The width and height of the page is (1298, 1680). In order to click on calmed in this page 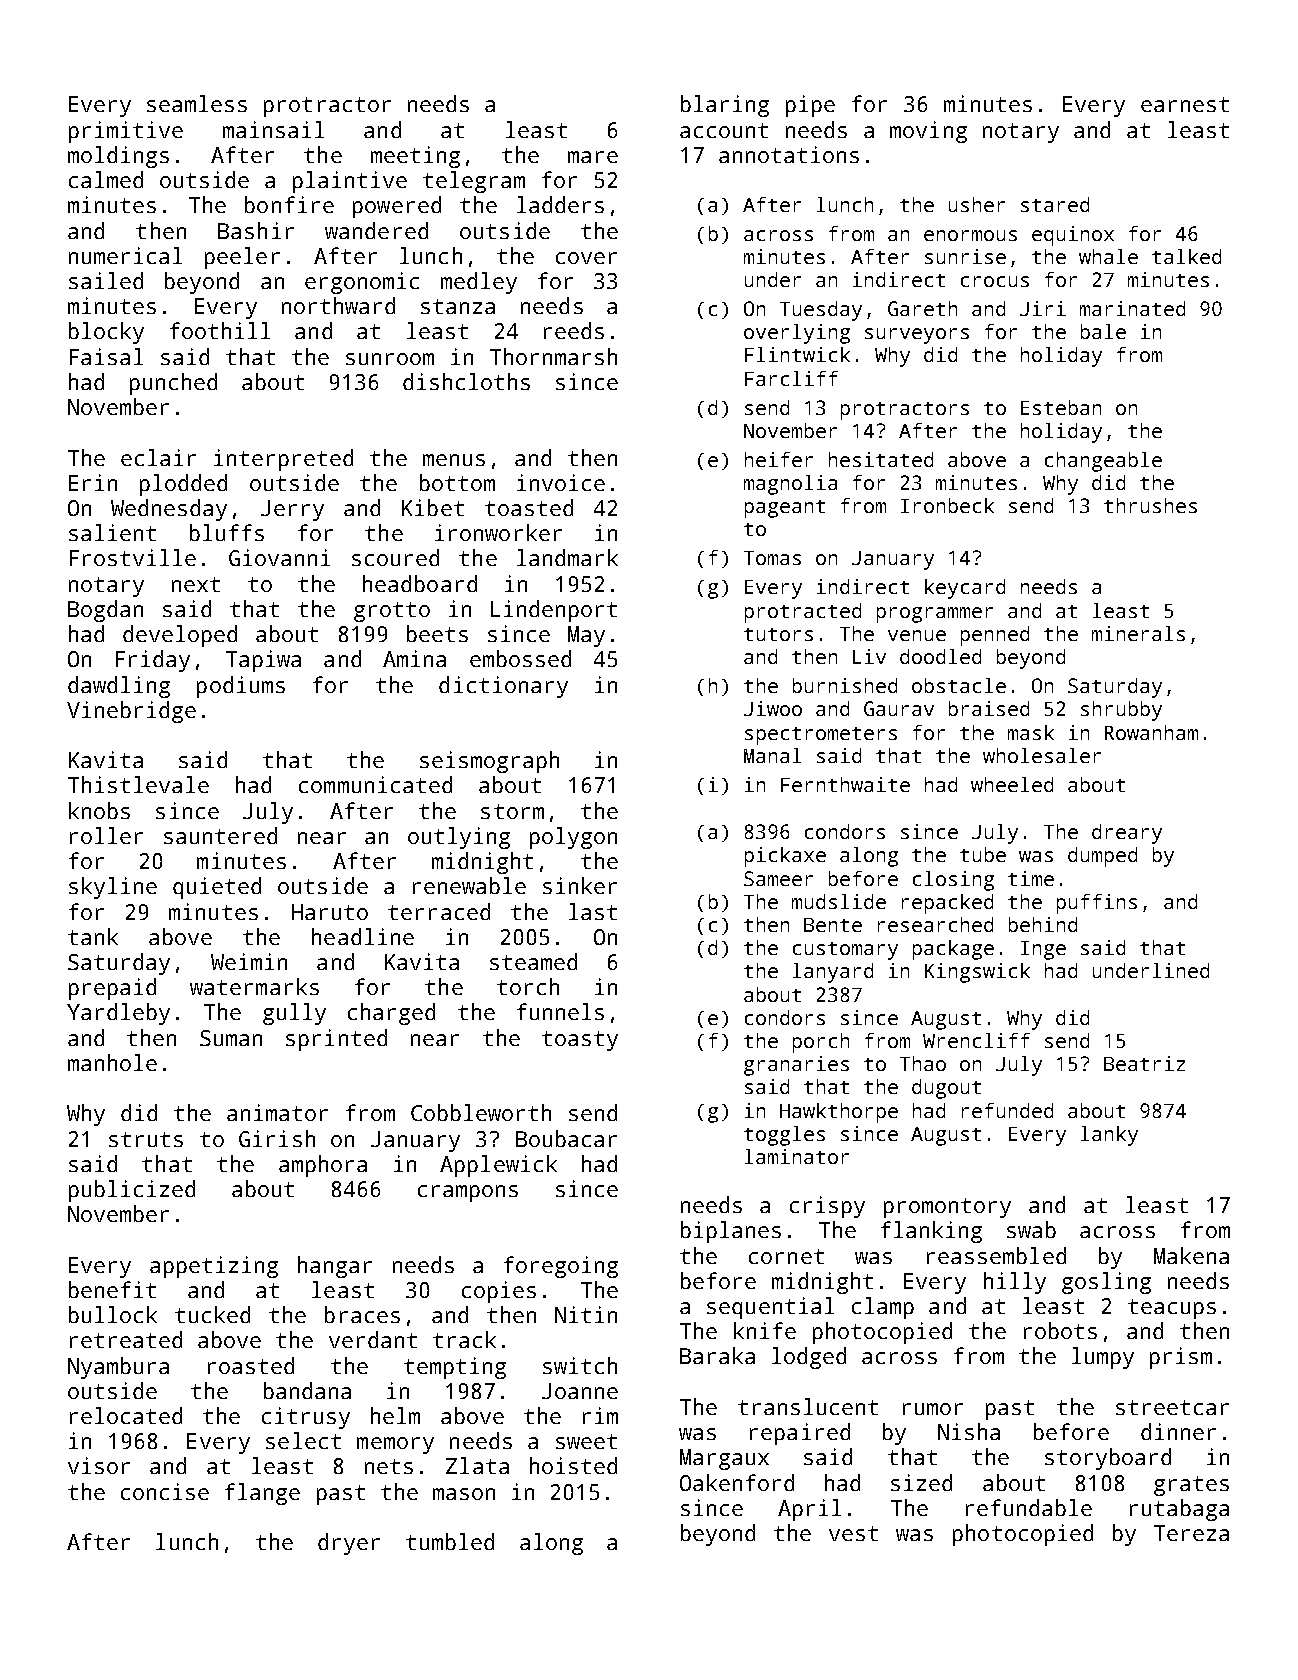, I will do `click(106, 179)`.
